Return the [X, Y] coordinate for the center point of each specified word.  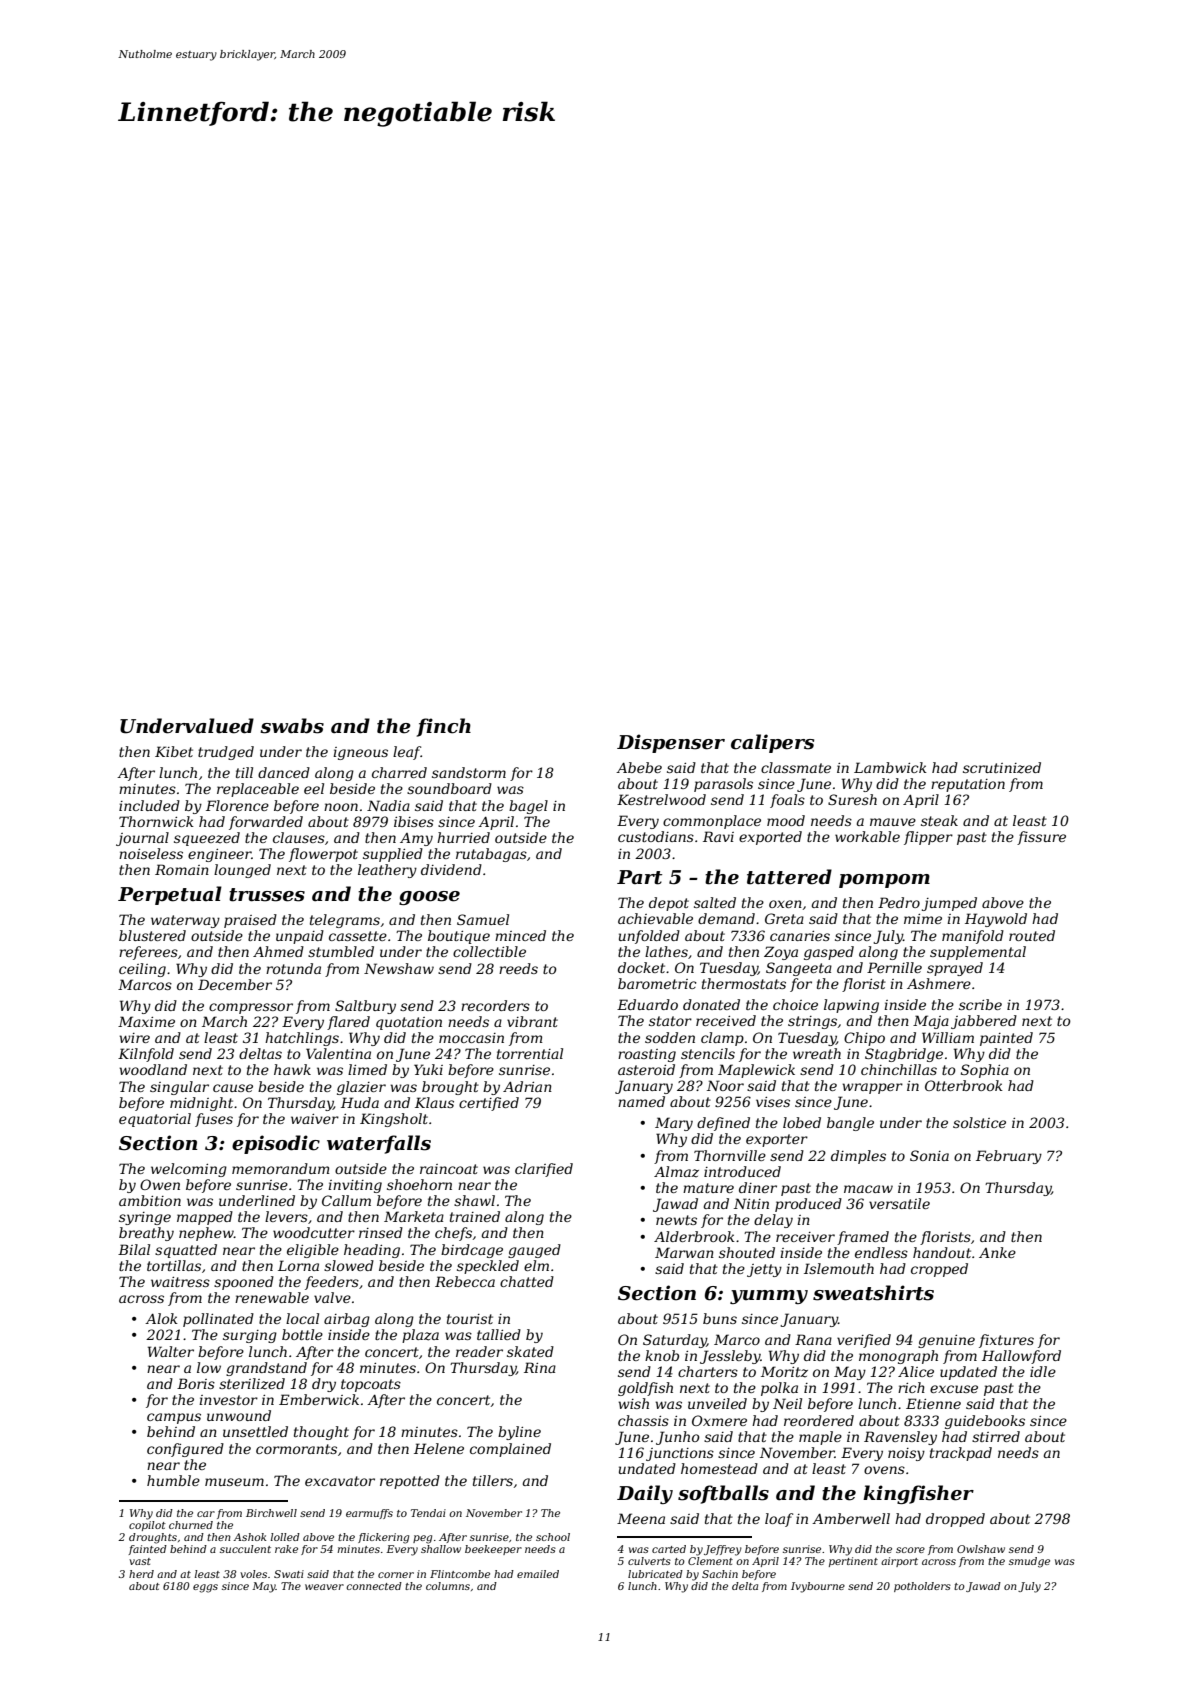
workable [867, 836]
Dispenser [671, 743]
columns [448, 1586]
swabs [292, 726]
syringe [145, 1218]
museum [234, 1482]
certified [489, 1104]
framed [863, 1238]
